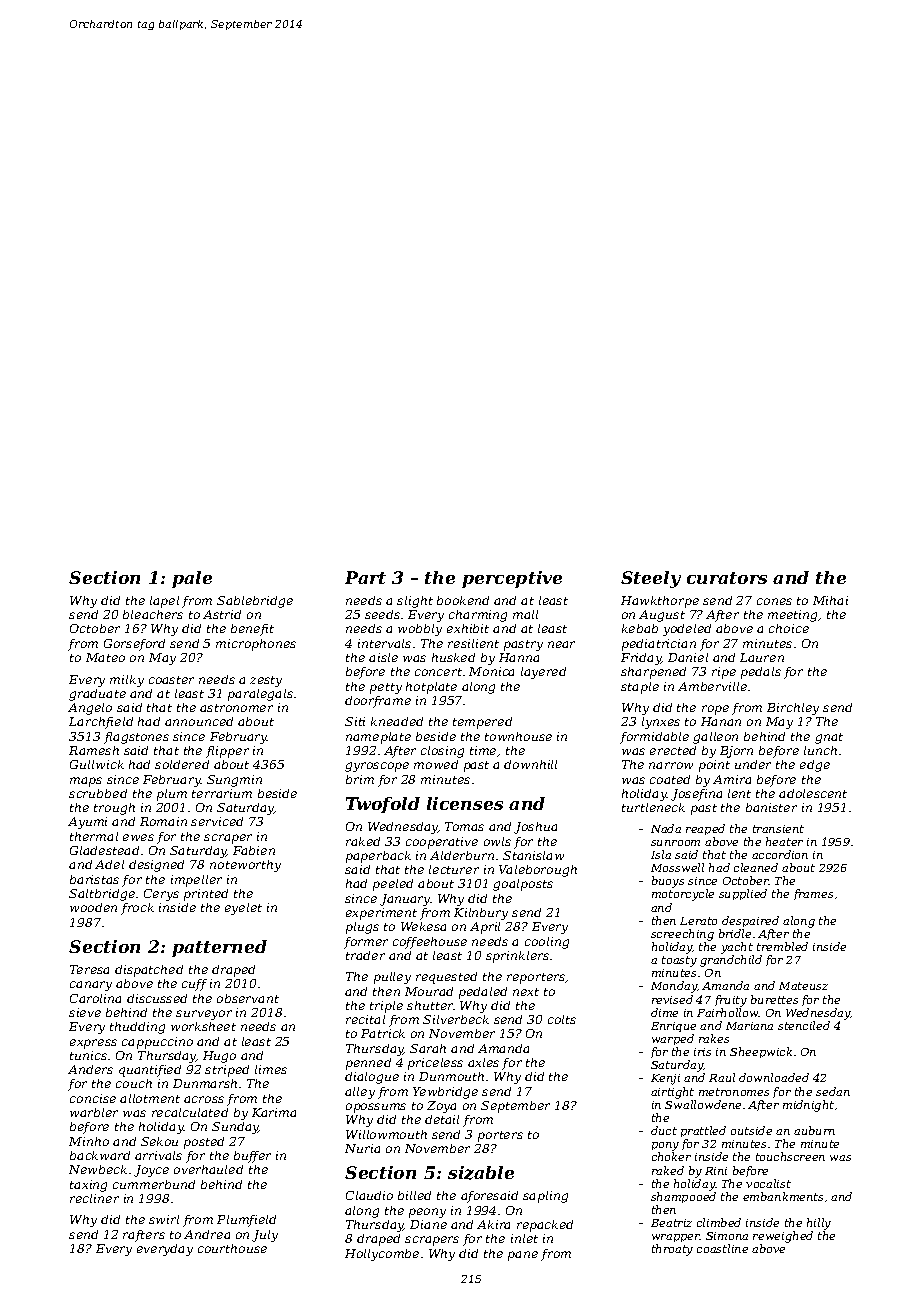 The image size is (924, 1308). What do you see at coordinates (727, 578) in the screenshot?
I see `curators` at bounding box center [727, 578].
